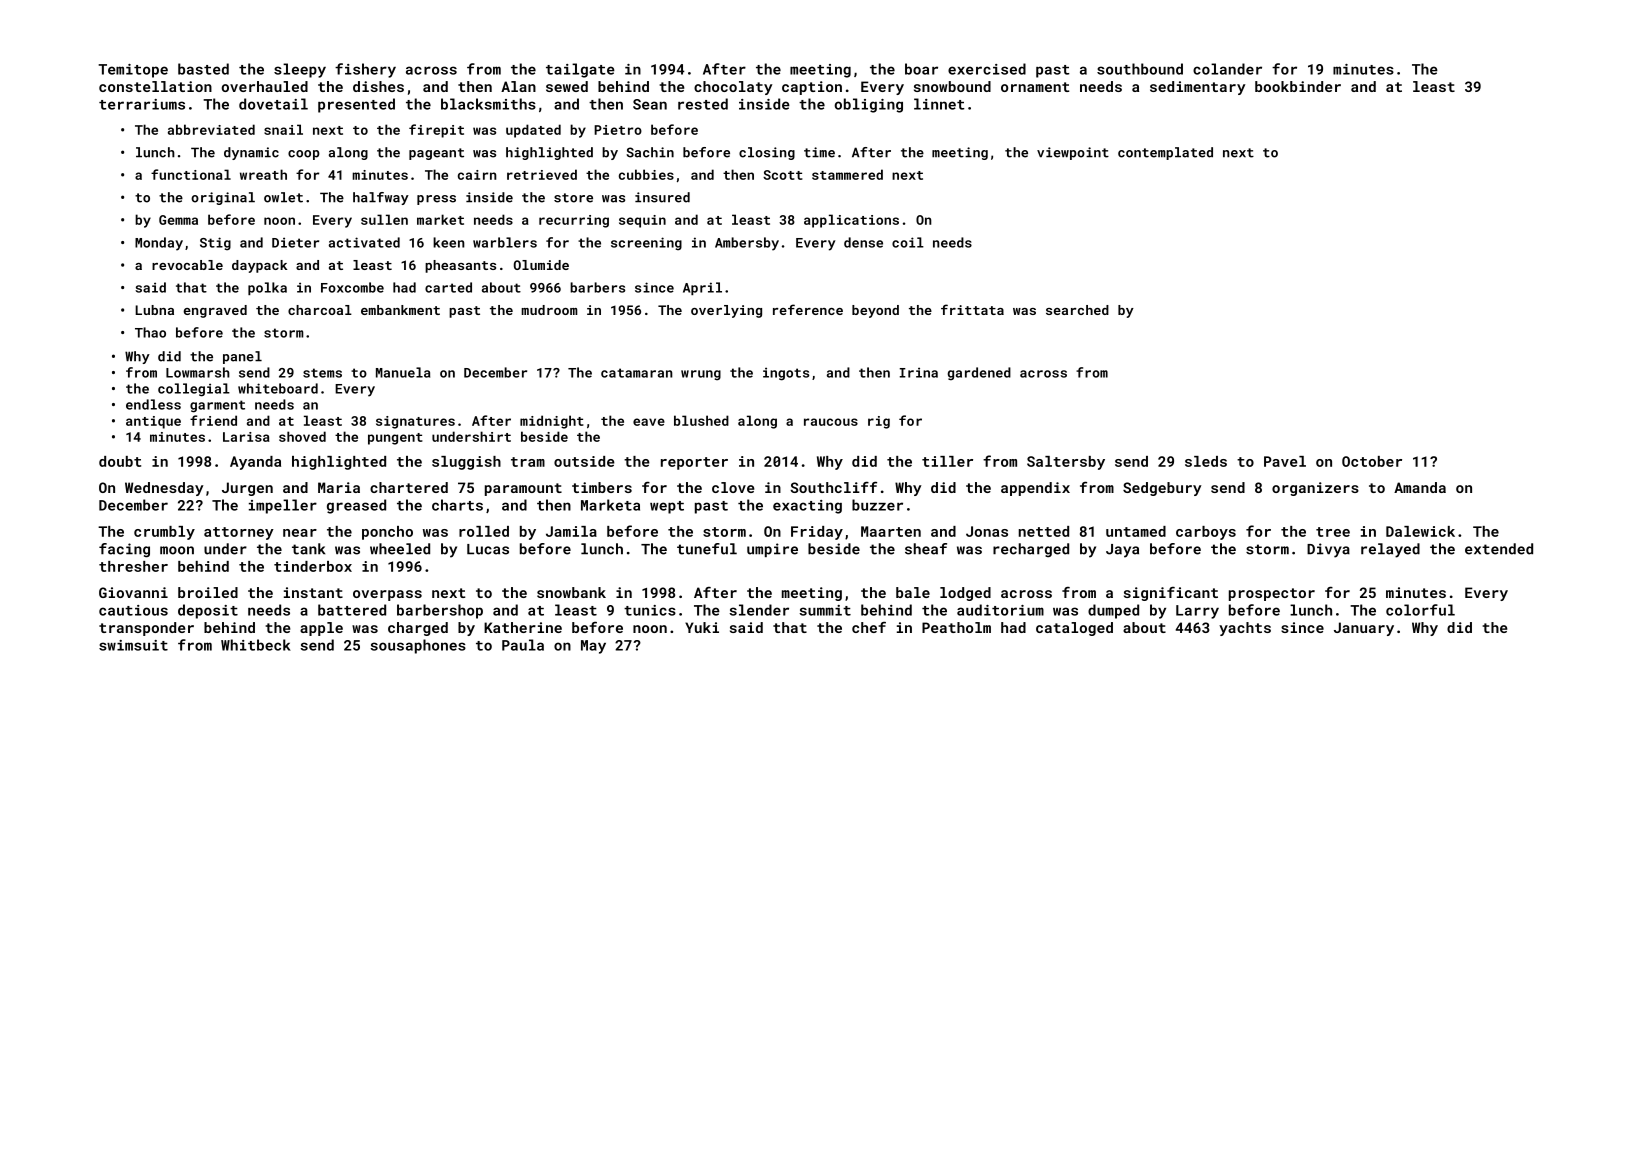  I want to click on carboys, so click(1206, 533).
